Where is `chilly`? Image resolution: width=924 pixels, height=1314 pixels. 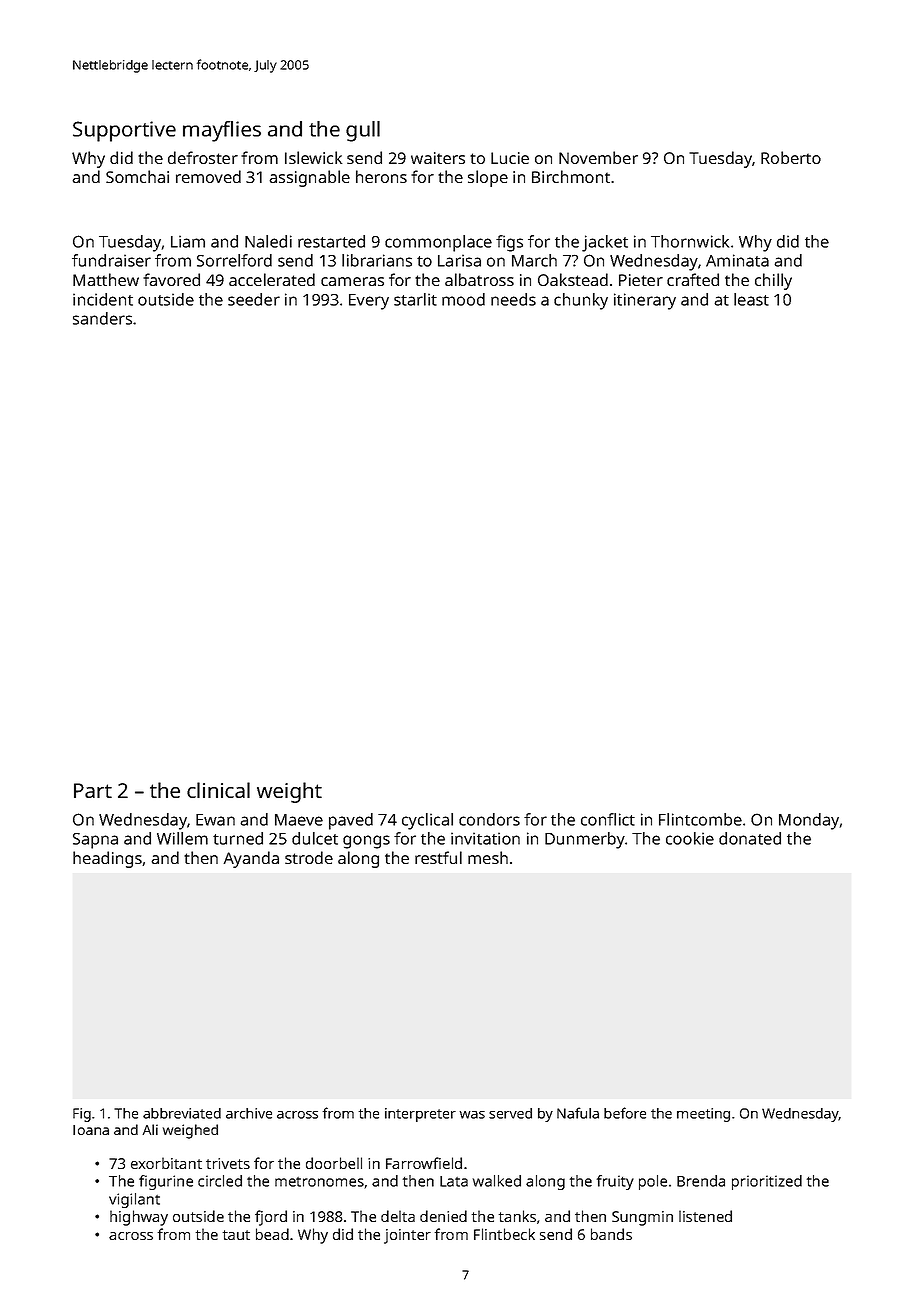 chilly is located at coordinates (773, 281).
